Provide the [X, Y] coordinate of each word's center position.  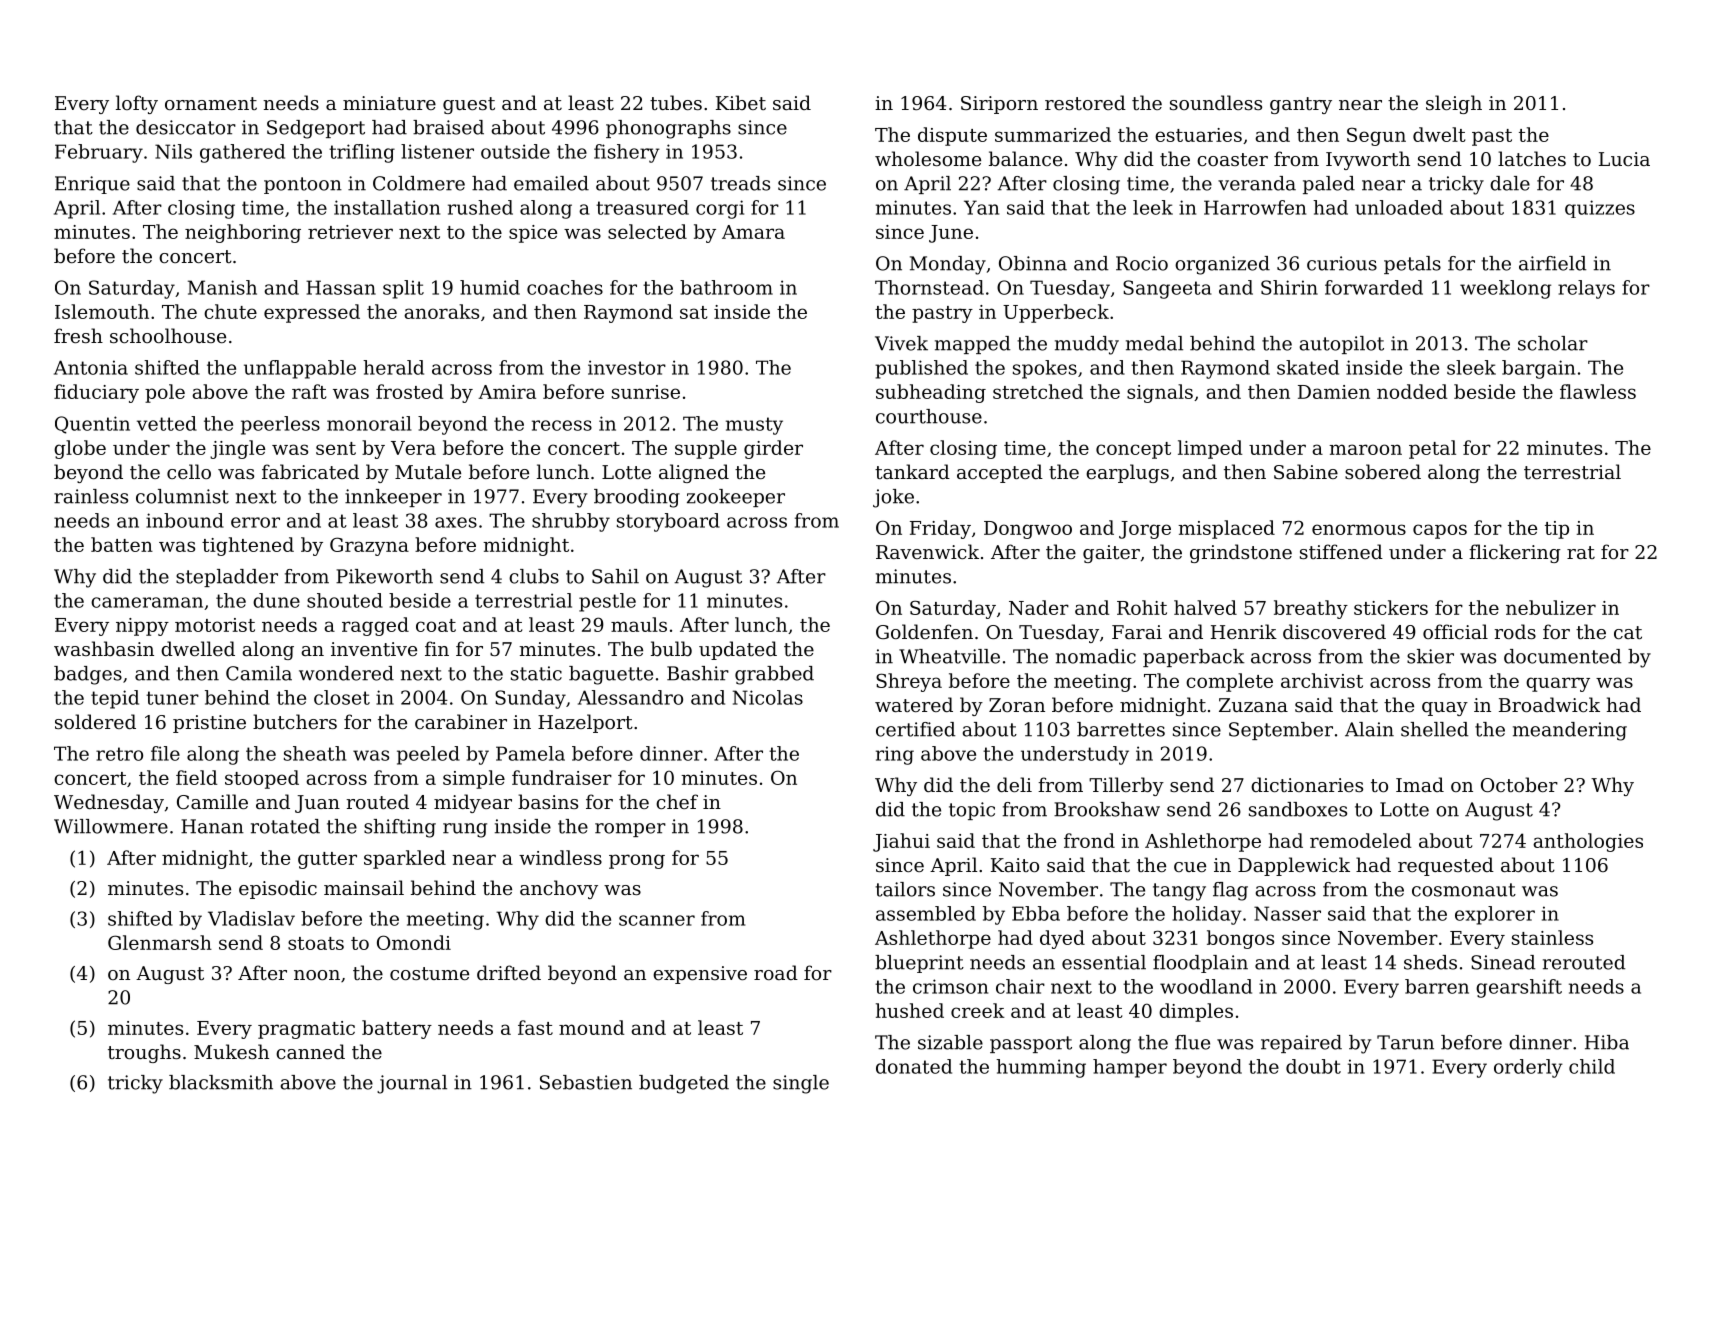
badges [88, 675]
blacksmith [221, 1082]
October [1519, 784]
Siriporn [999, 105]
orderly [1528, 1068]
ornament [211, 103]
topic [972, 811]
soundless [1216, 102]
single [801, 1084]
